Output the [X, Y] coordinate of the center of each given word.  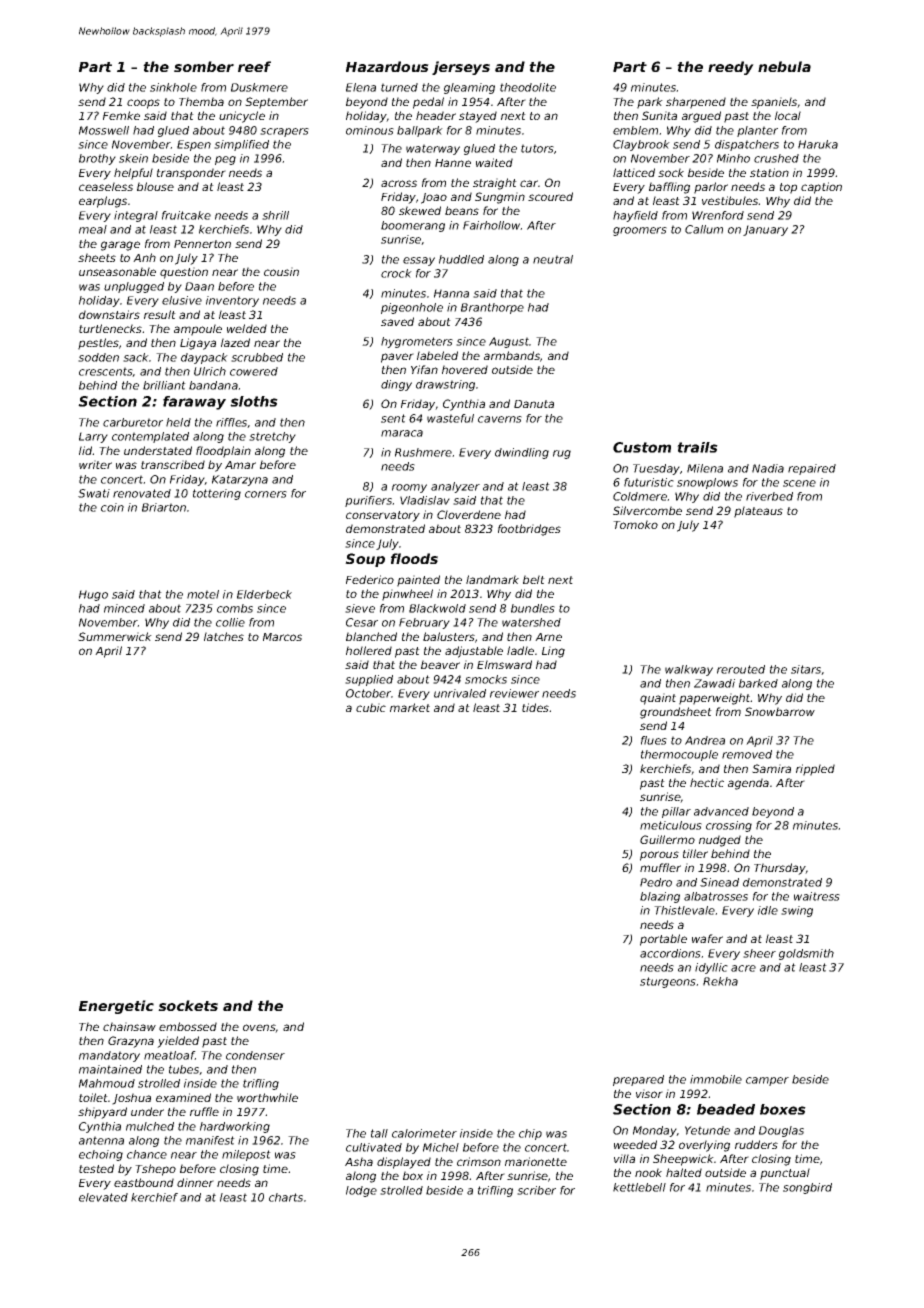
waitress [817, 896]
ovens [259, 1028]
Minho [733, 158]
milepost [246, 1155]
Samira [771, 768]
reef [254, 66]
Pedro [656, 882]
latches [224, 636]
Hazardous [387, 66]
